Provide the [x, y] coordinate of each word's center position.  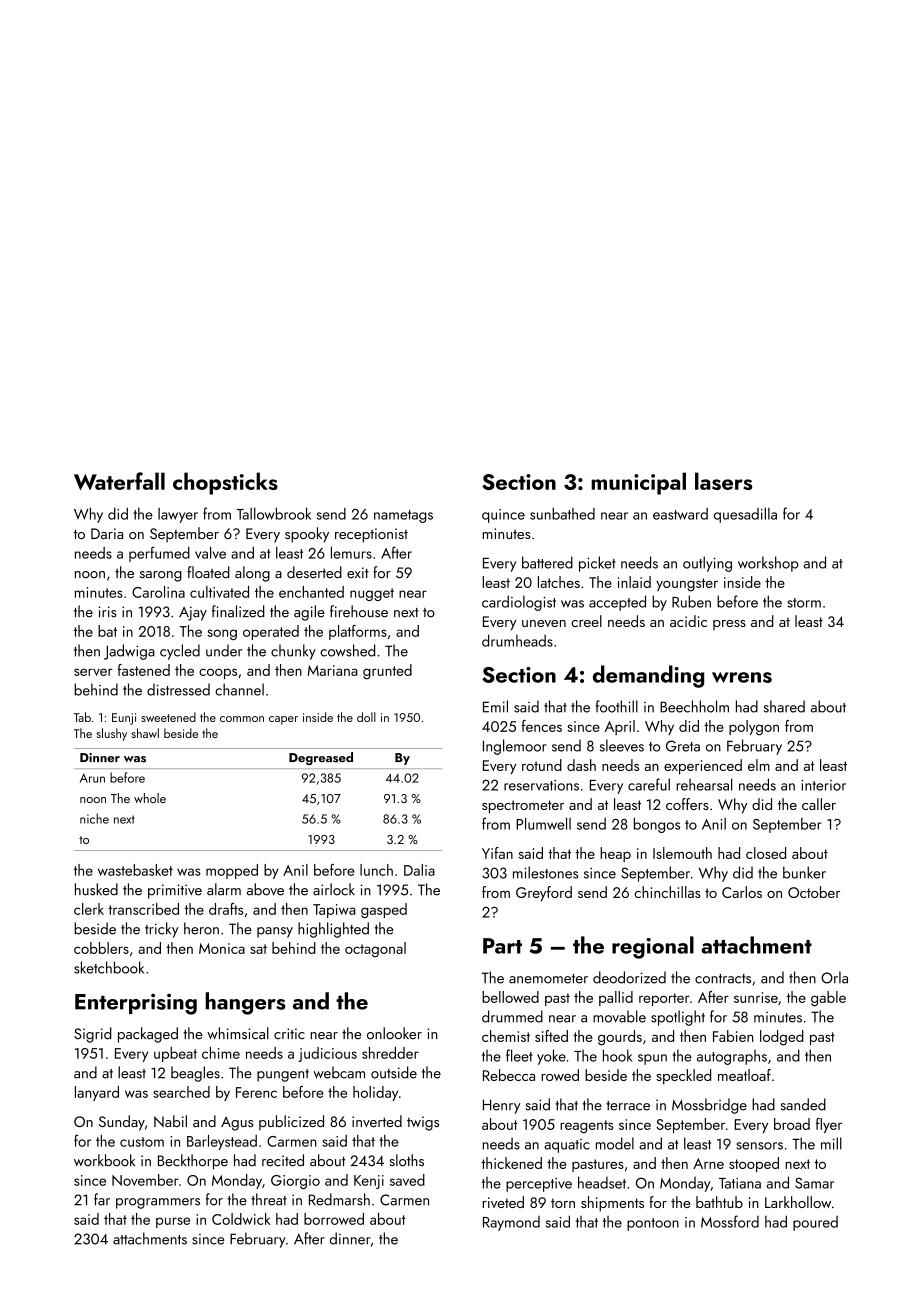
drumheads [517, 640]
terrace [628, 1106]
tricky [162, 930]
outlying [707, 564]
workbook [104, 1160]
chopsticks [225, 483]
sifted [551, 1036]
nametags [403, 516]
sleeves [622, 745]
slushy [112, 734]
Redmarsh [339, 1199]
